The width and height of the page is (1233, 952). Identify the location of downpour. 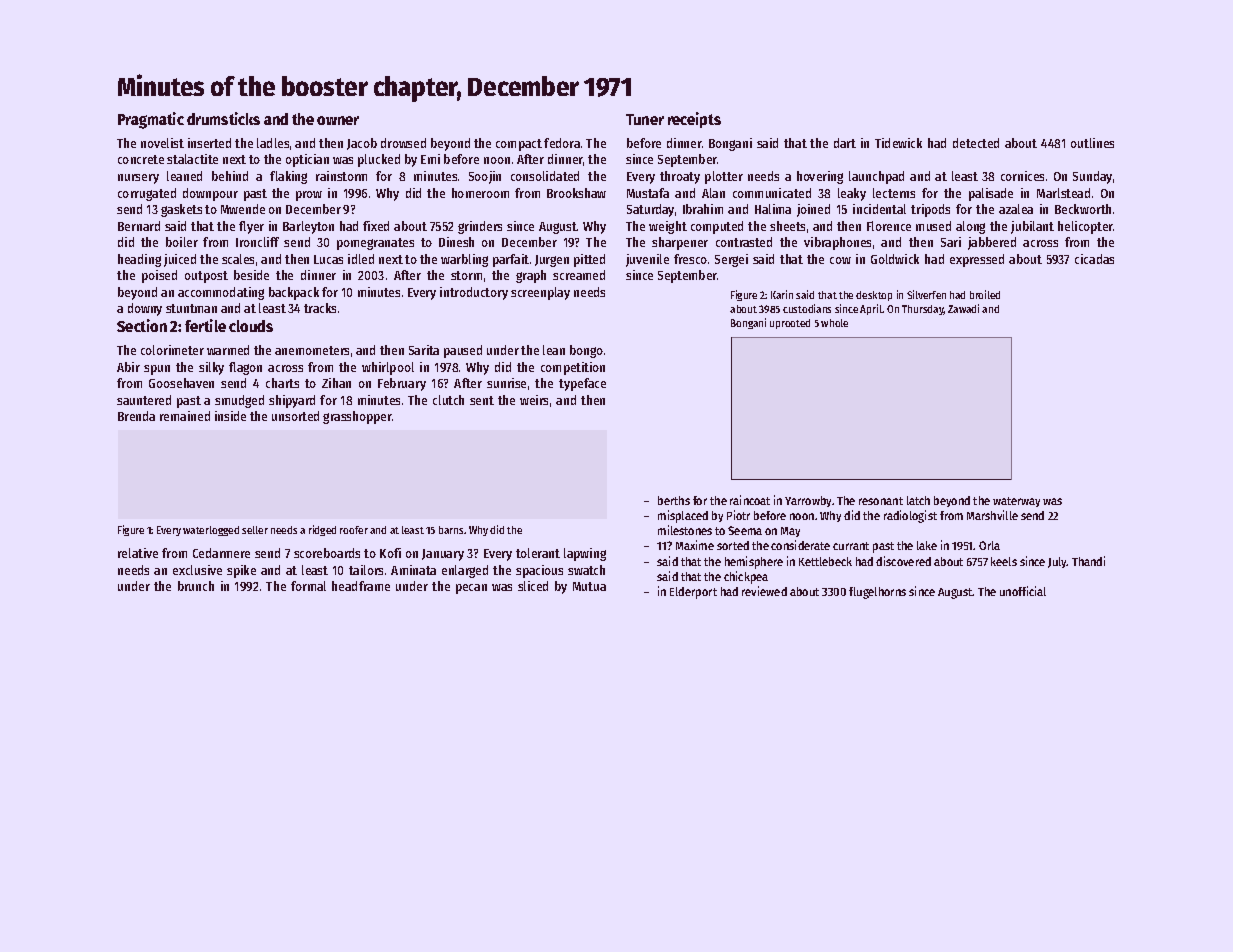
(210, 194).
